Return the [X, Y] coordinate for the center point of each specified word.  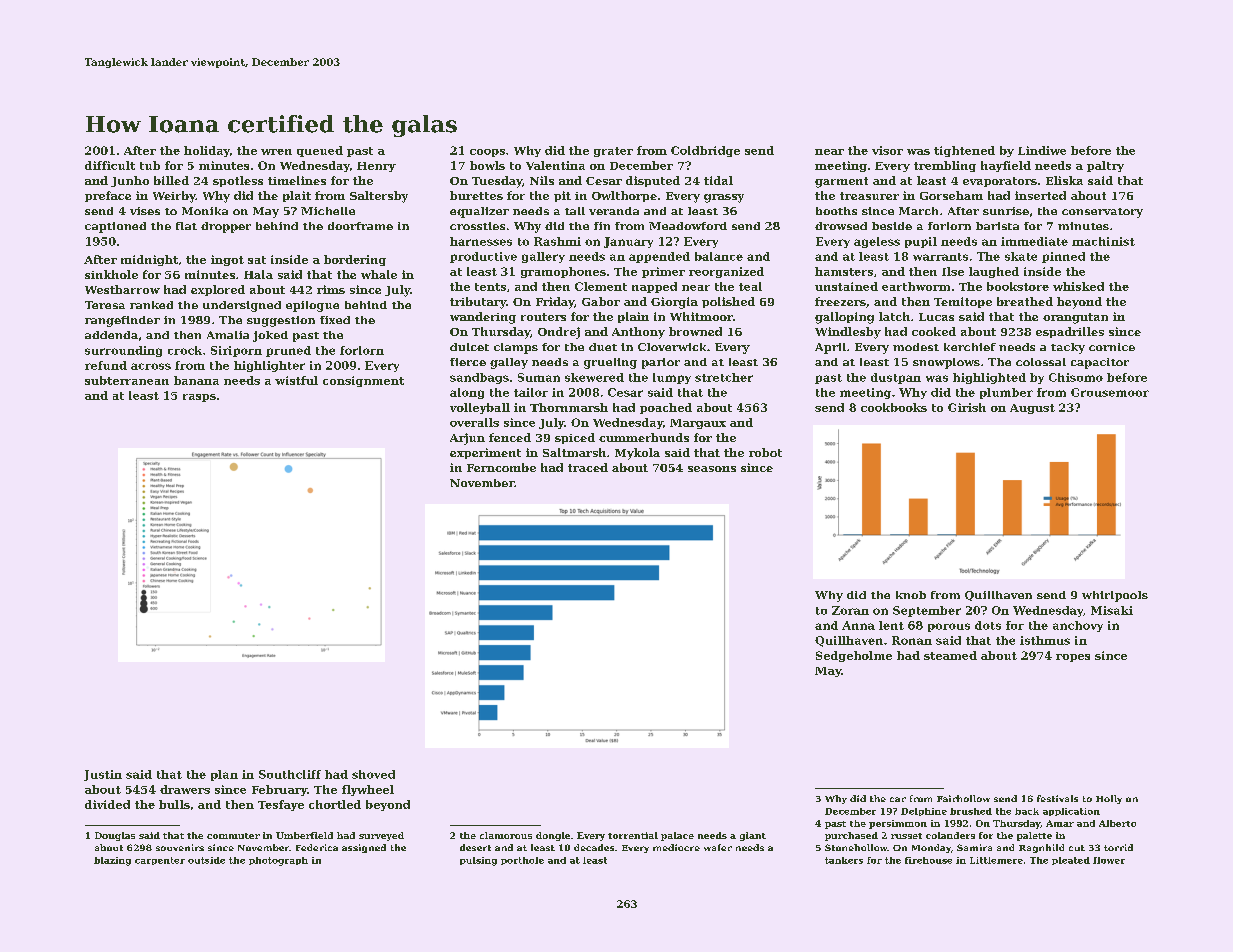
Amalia [228, 335]
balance [719, 256]
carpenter [160, 861]
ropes [1073, 658]
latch [894, 316]
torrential [633, 835]
